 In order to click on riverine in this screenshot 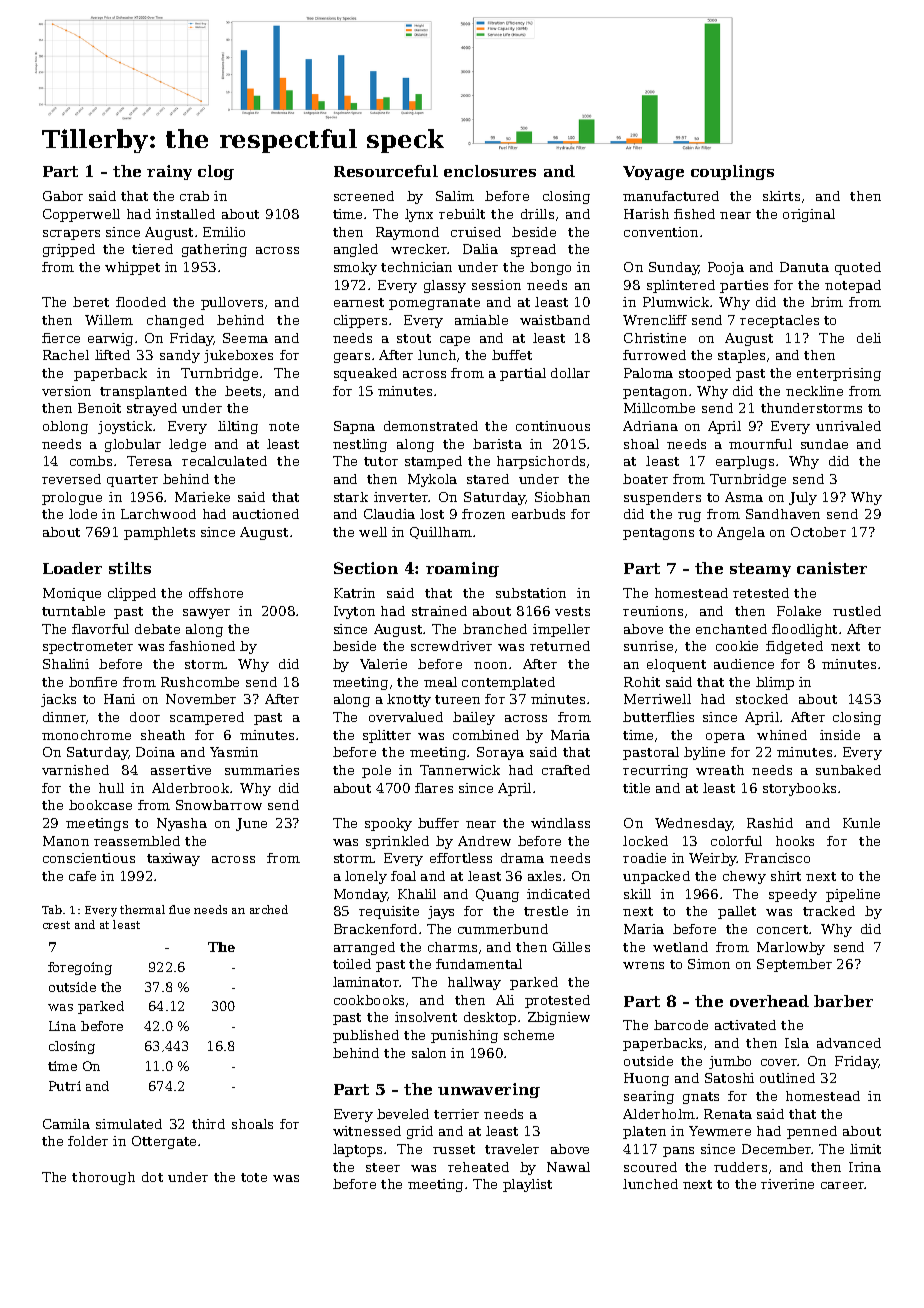, I will do `click(787, 1184)`.
